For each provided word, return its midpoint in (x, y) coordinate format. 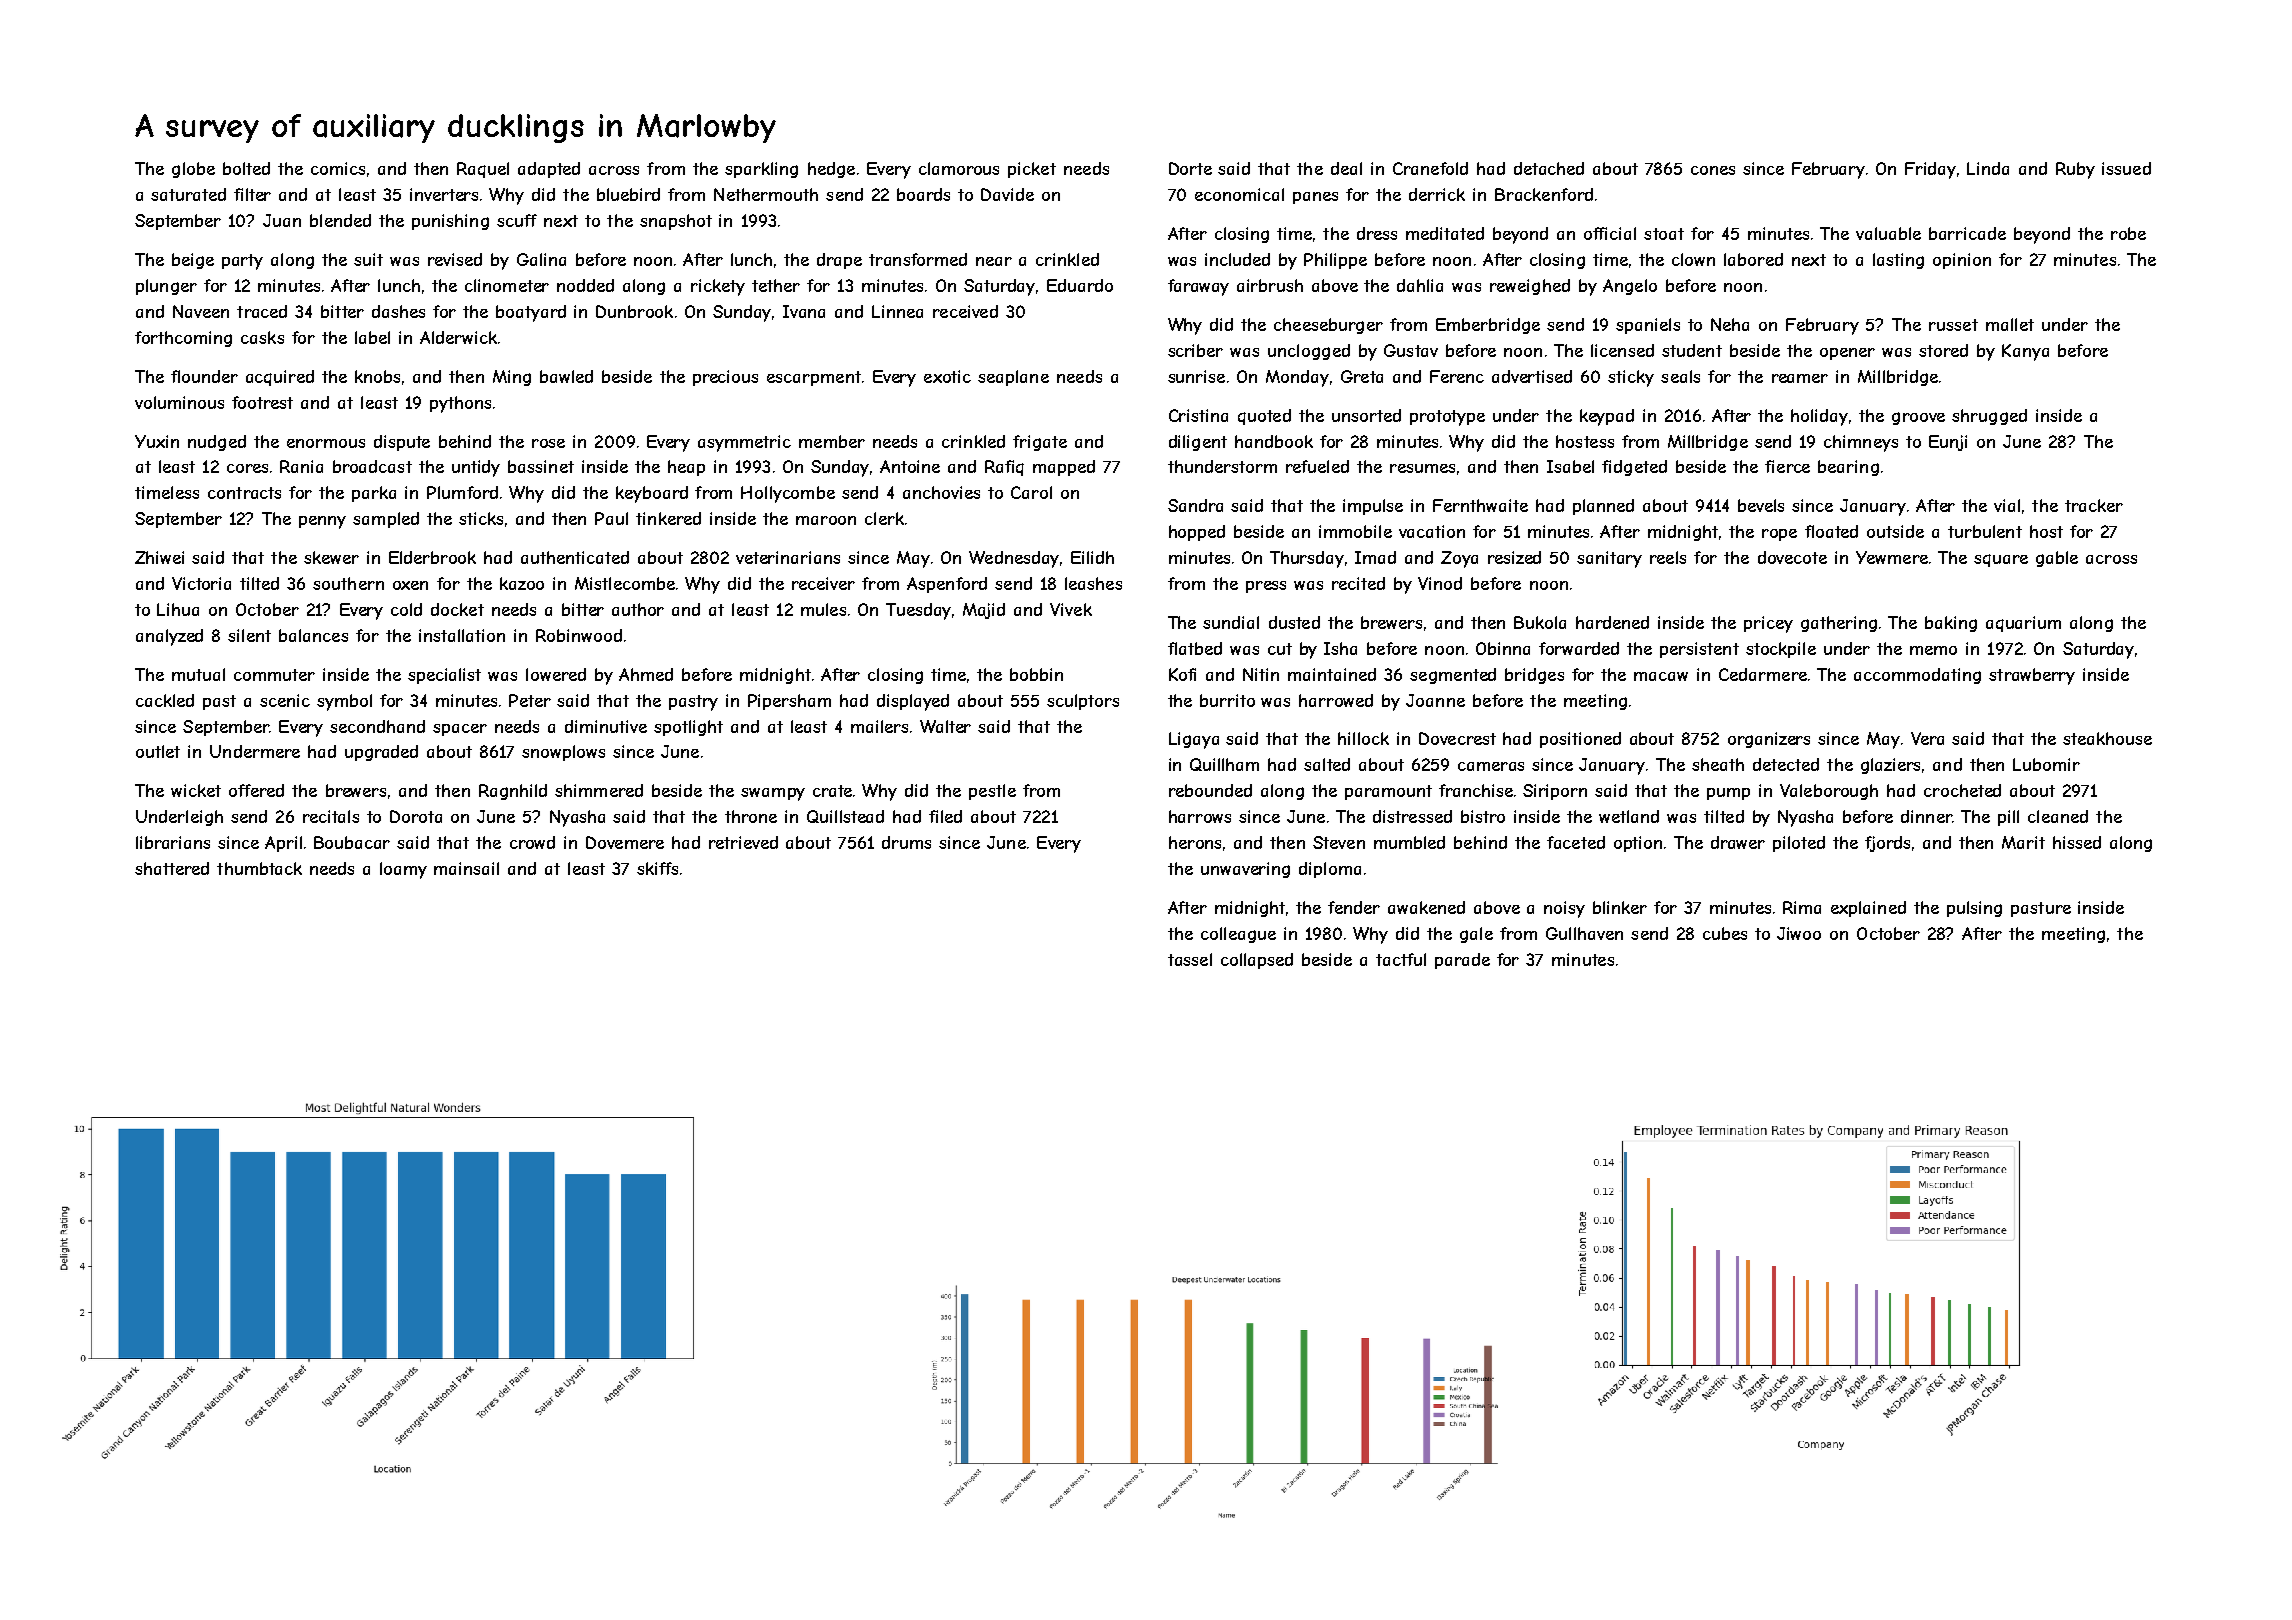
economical (1239, 194)
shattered (172, 868)
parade (1462, 961)
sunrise (1196, 376)
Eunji (1948, 443)
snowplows (563, 753)
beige (193, 261)
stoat (1664, 234)
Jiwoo (1799, 933)
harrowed (1336, 700)
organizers (1769, 740)
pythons (460, 404)
